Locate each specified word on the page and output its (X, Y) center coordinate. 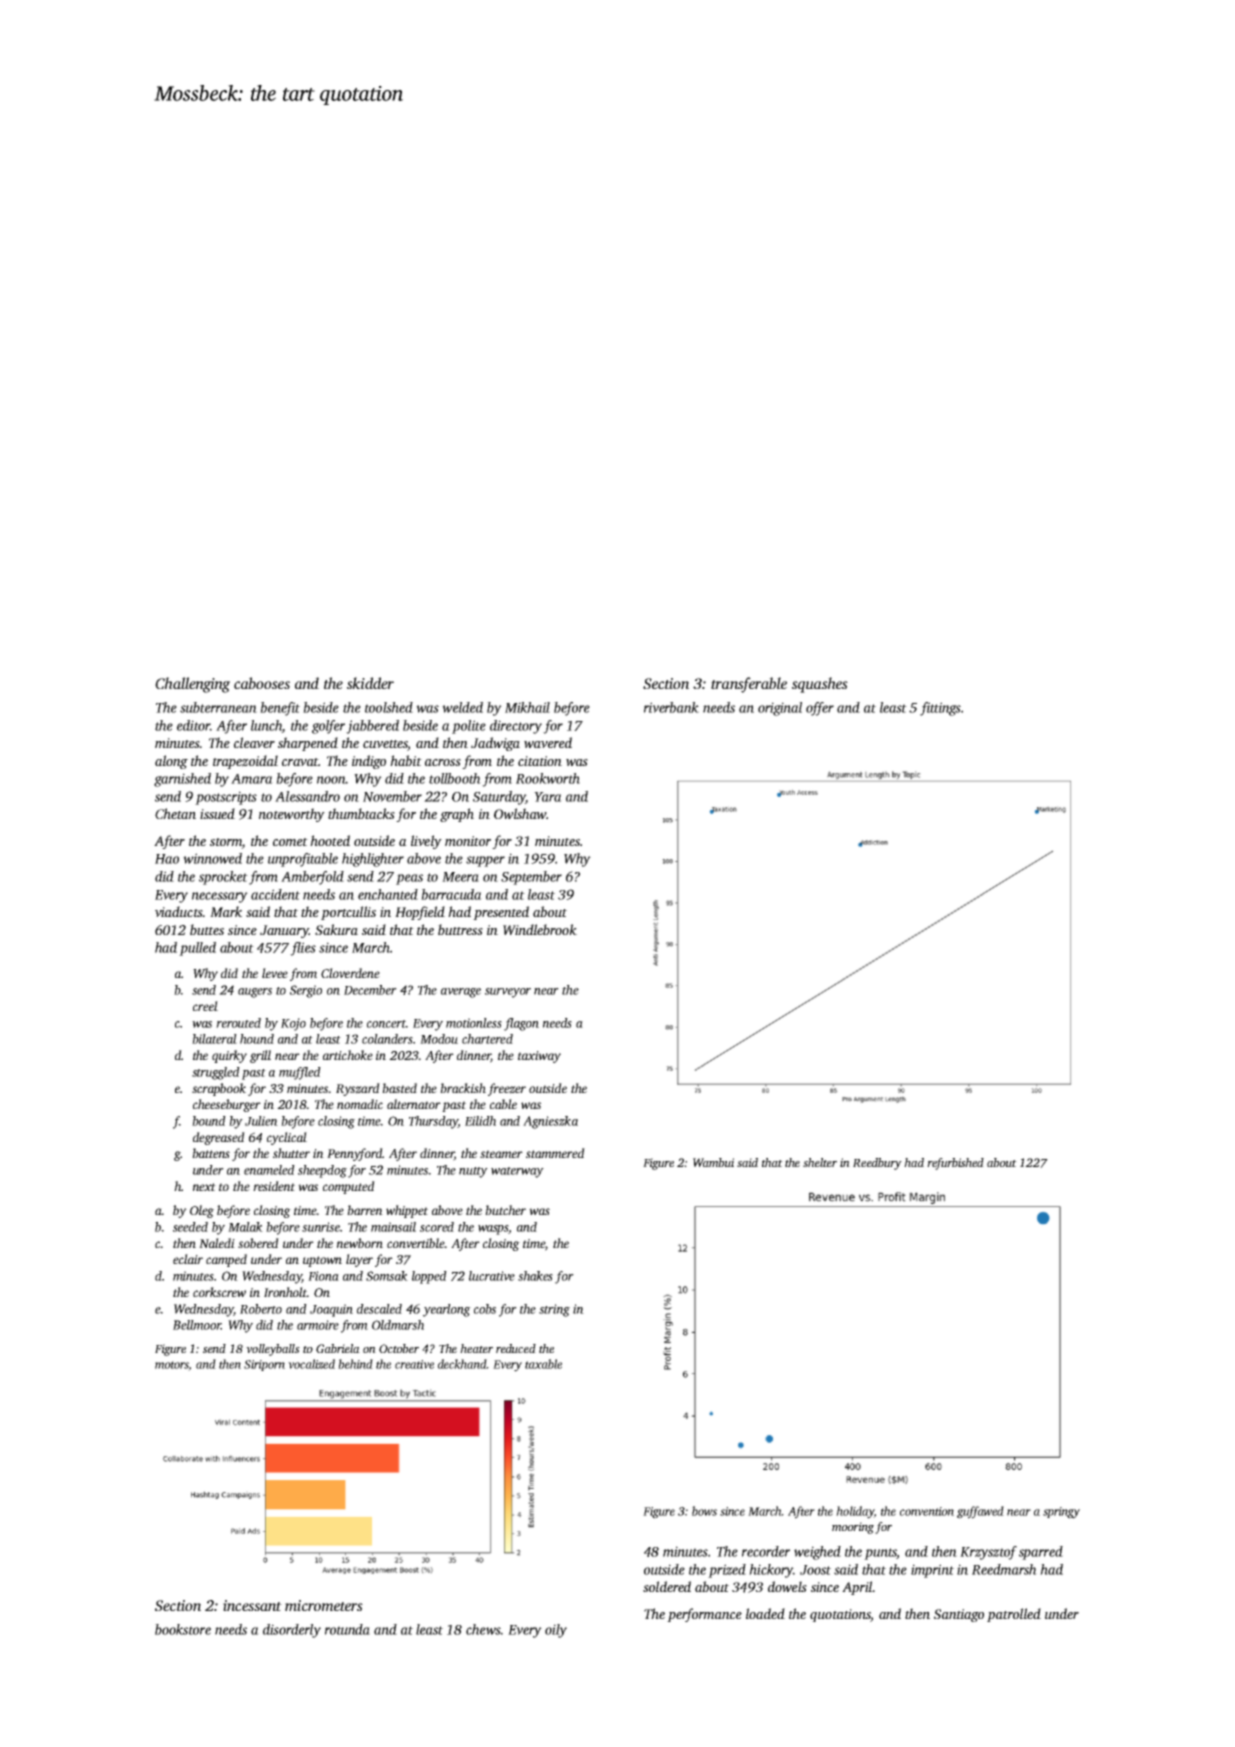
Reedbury (877, 1164)
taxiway (539, 1057)
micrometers (324, 1605)
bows (704, 1511)
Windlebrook (540, 929)
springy (1061, 1513)
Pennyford (355, 1154)
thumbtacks (361, 813)
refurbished (955, 1164)
